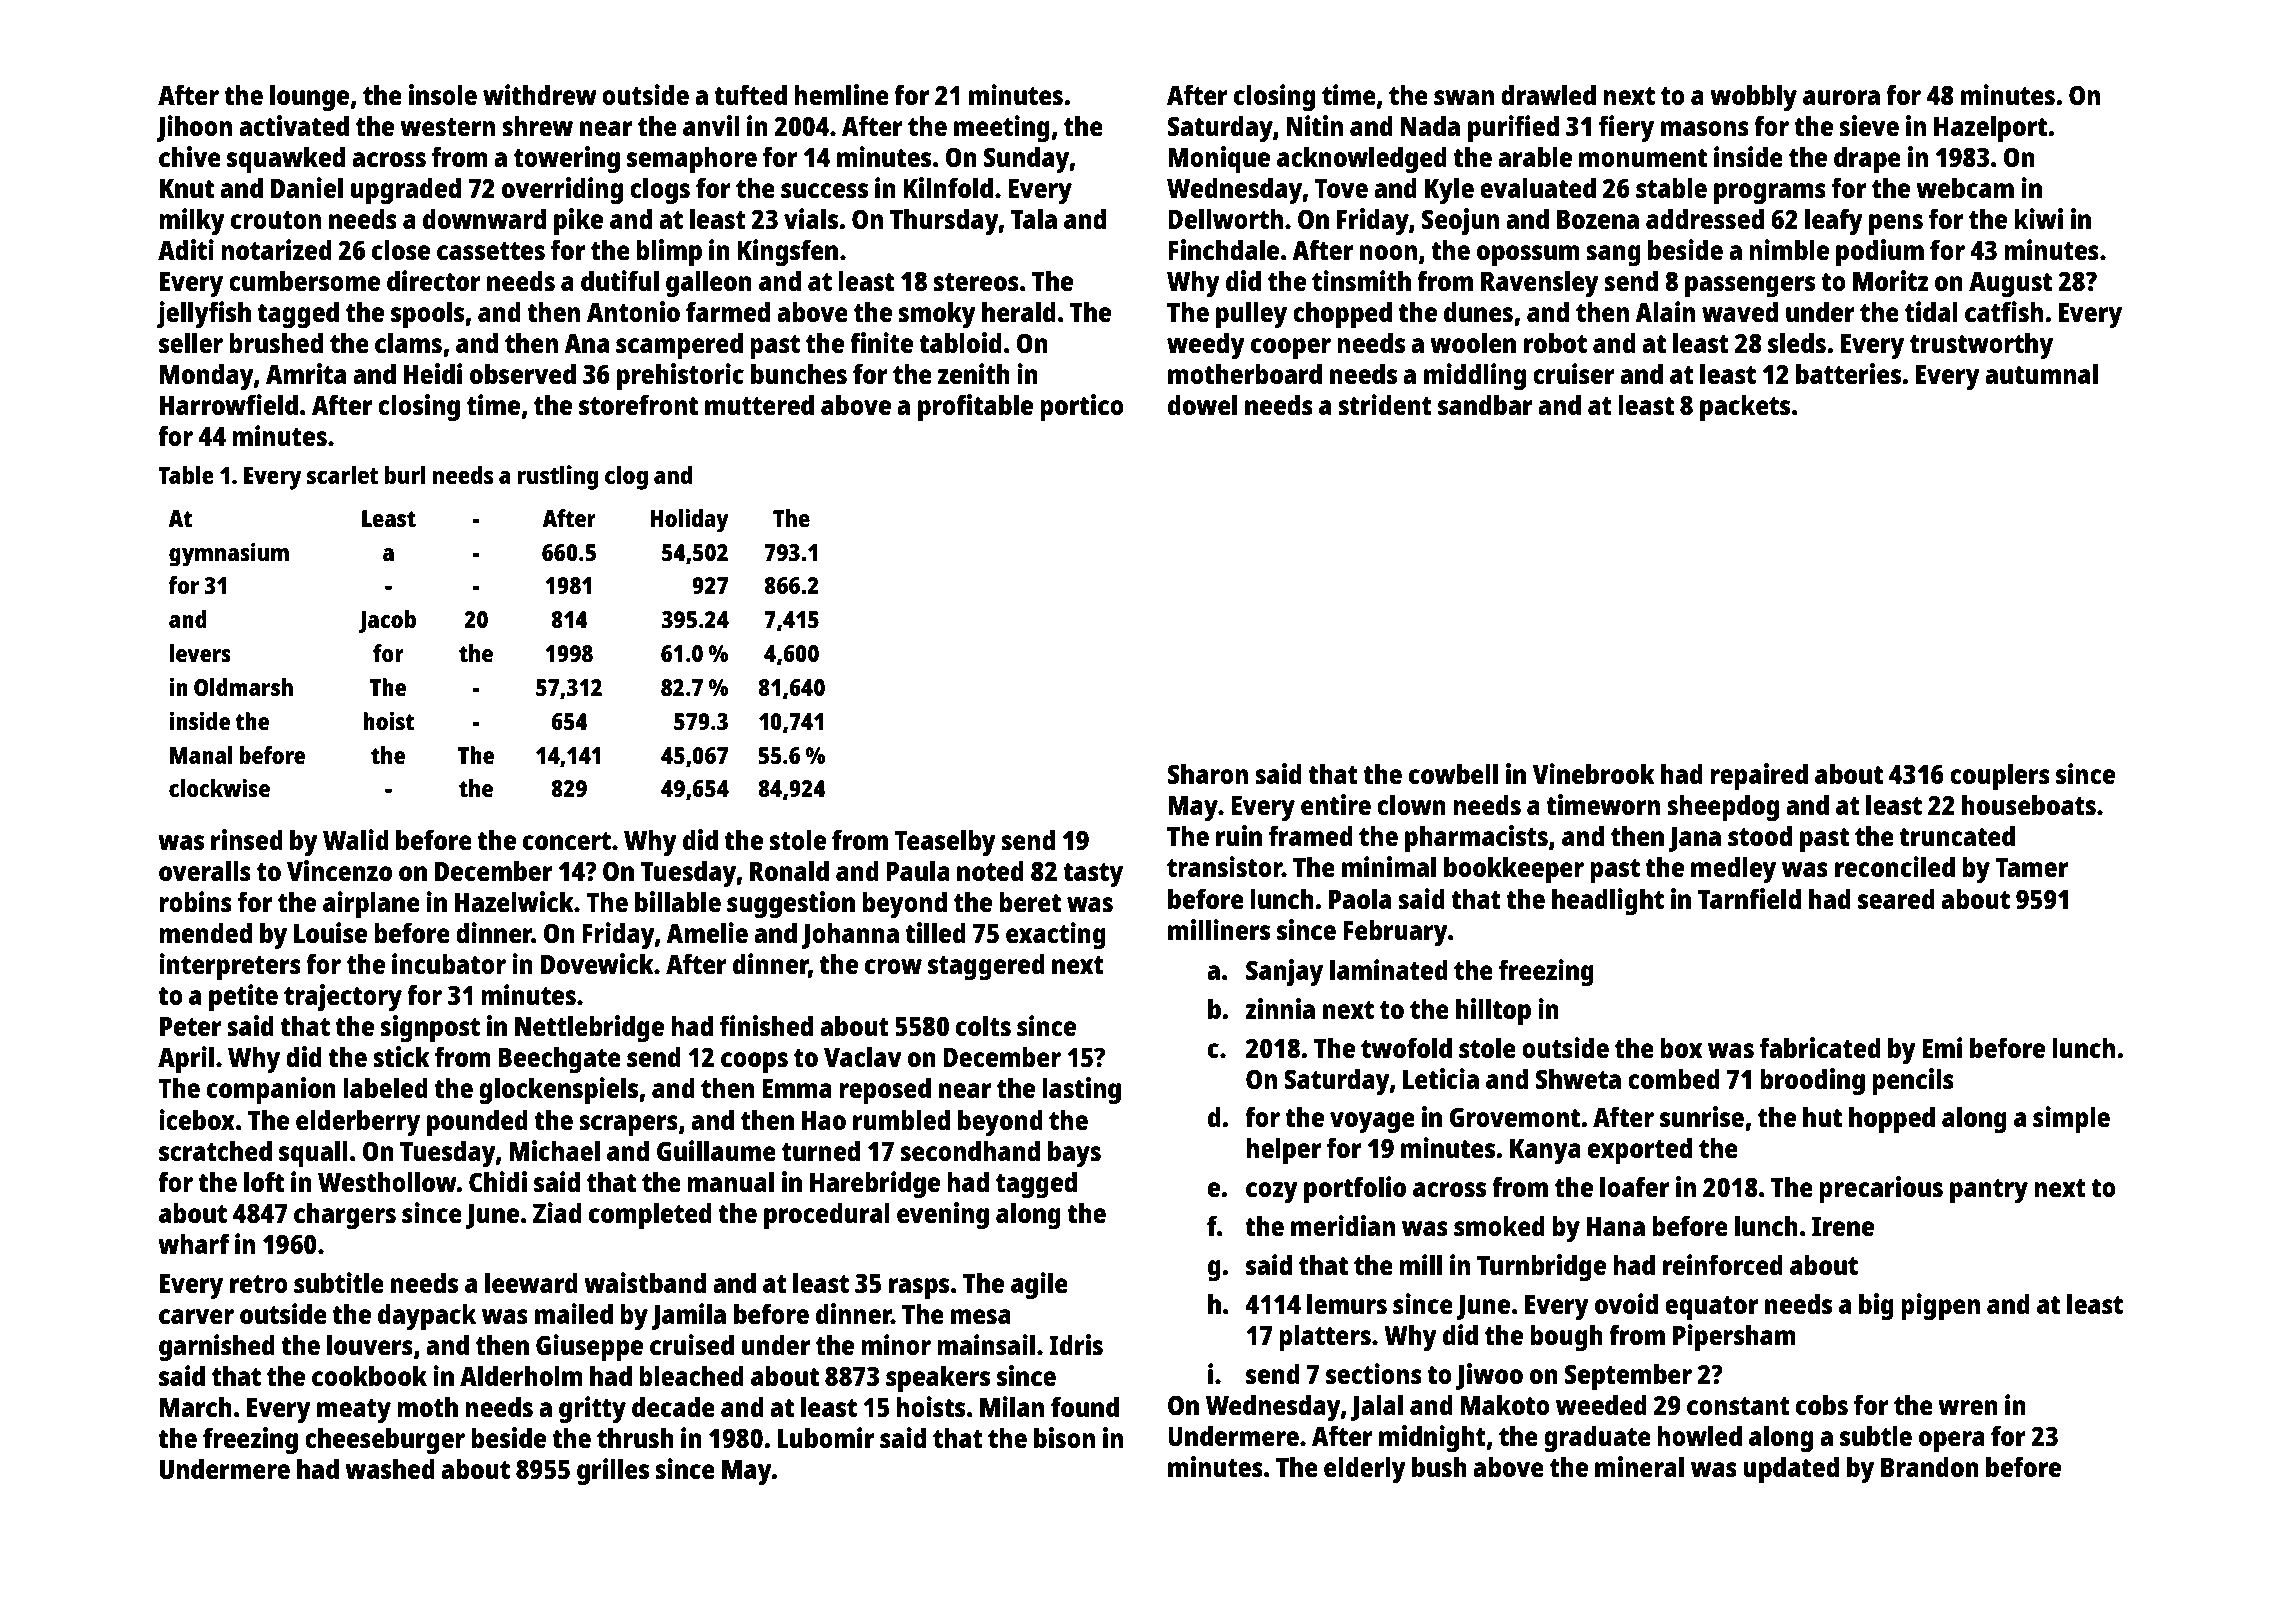 The image size is (2292, 1620). What do you see at coordinates (1574, 373) in the page?
I see `cruiser` at bounding box center [1574, 373].
